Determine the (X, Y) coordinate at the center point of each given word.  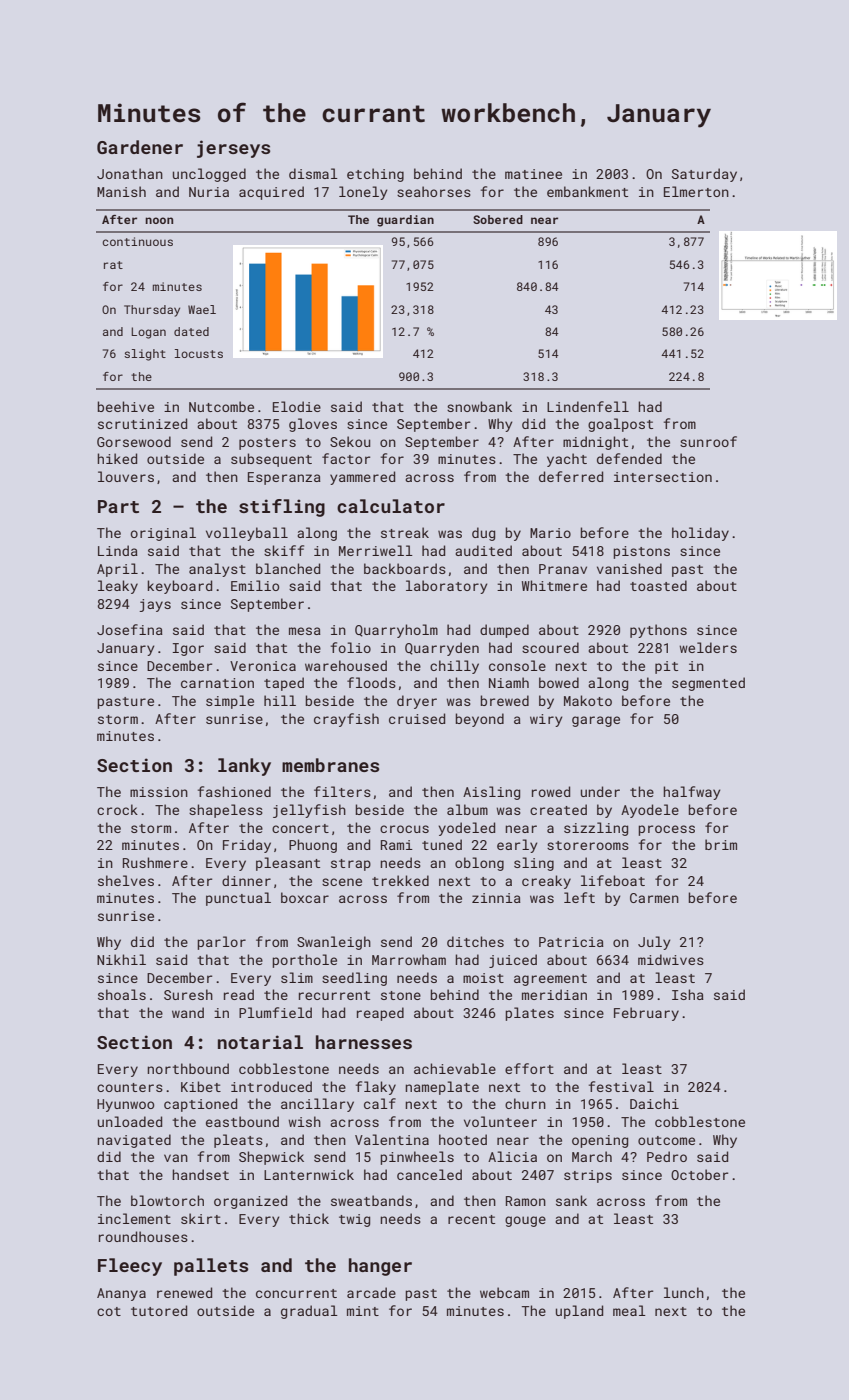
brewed (504, 700)
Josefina (130, 629)
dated (191, 331)
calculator (391, 506)
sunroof (708, 441)
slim (297, 977)
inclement (134, 1218)
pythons (658, 631)
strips (588, 1176)
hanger (380, 1267)
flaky (376, 1088)
